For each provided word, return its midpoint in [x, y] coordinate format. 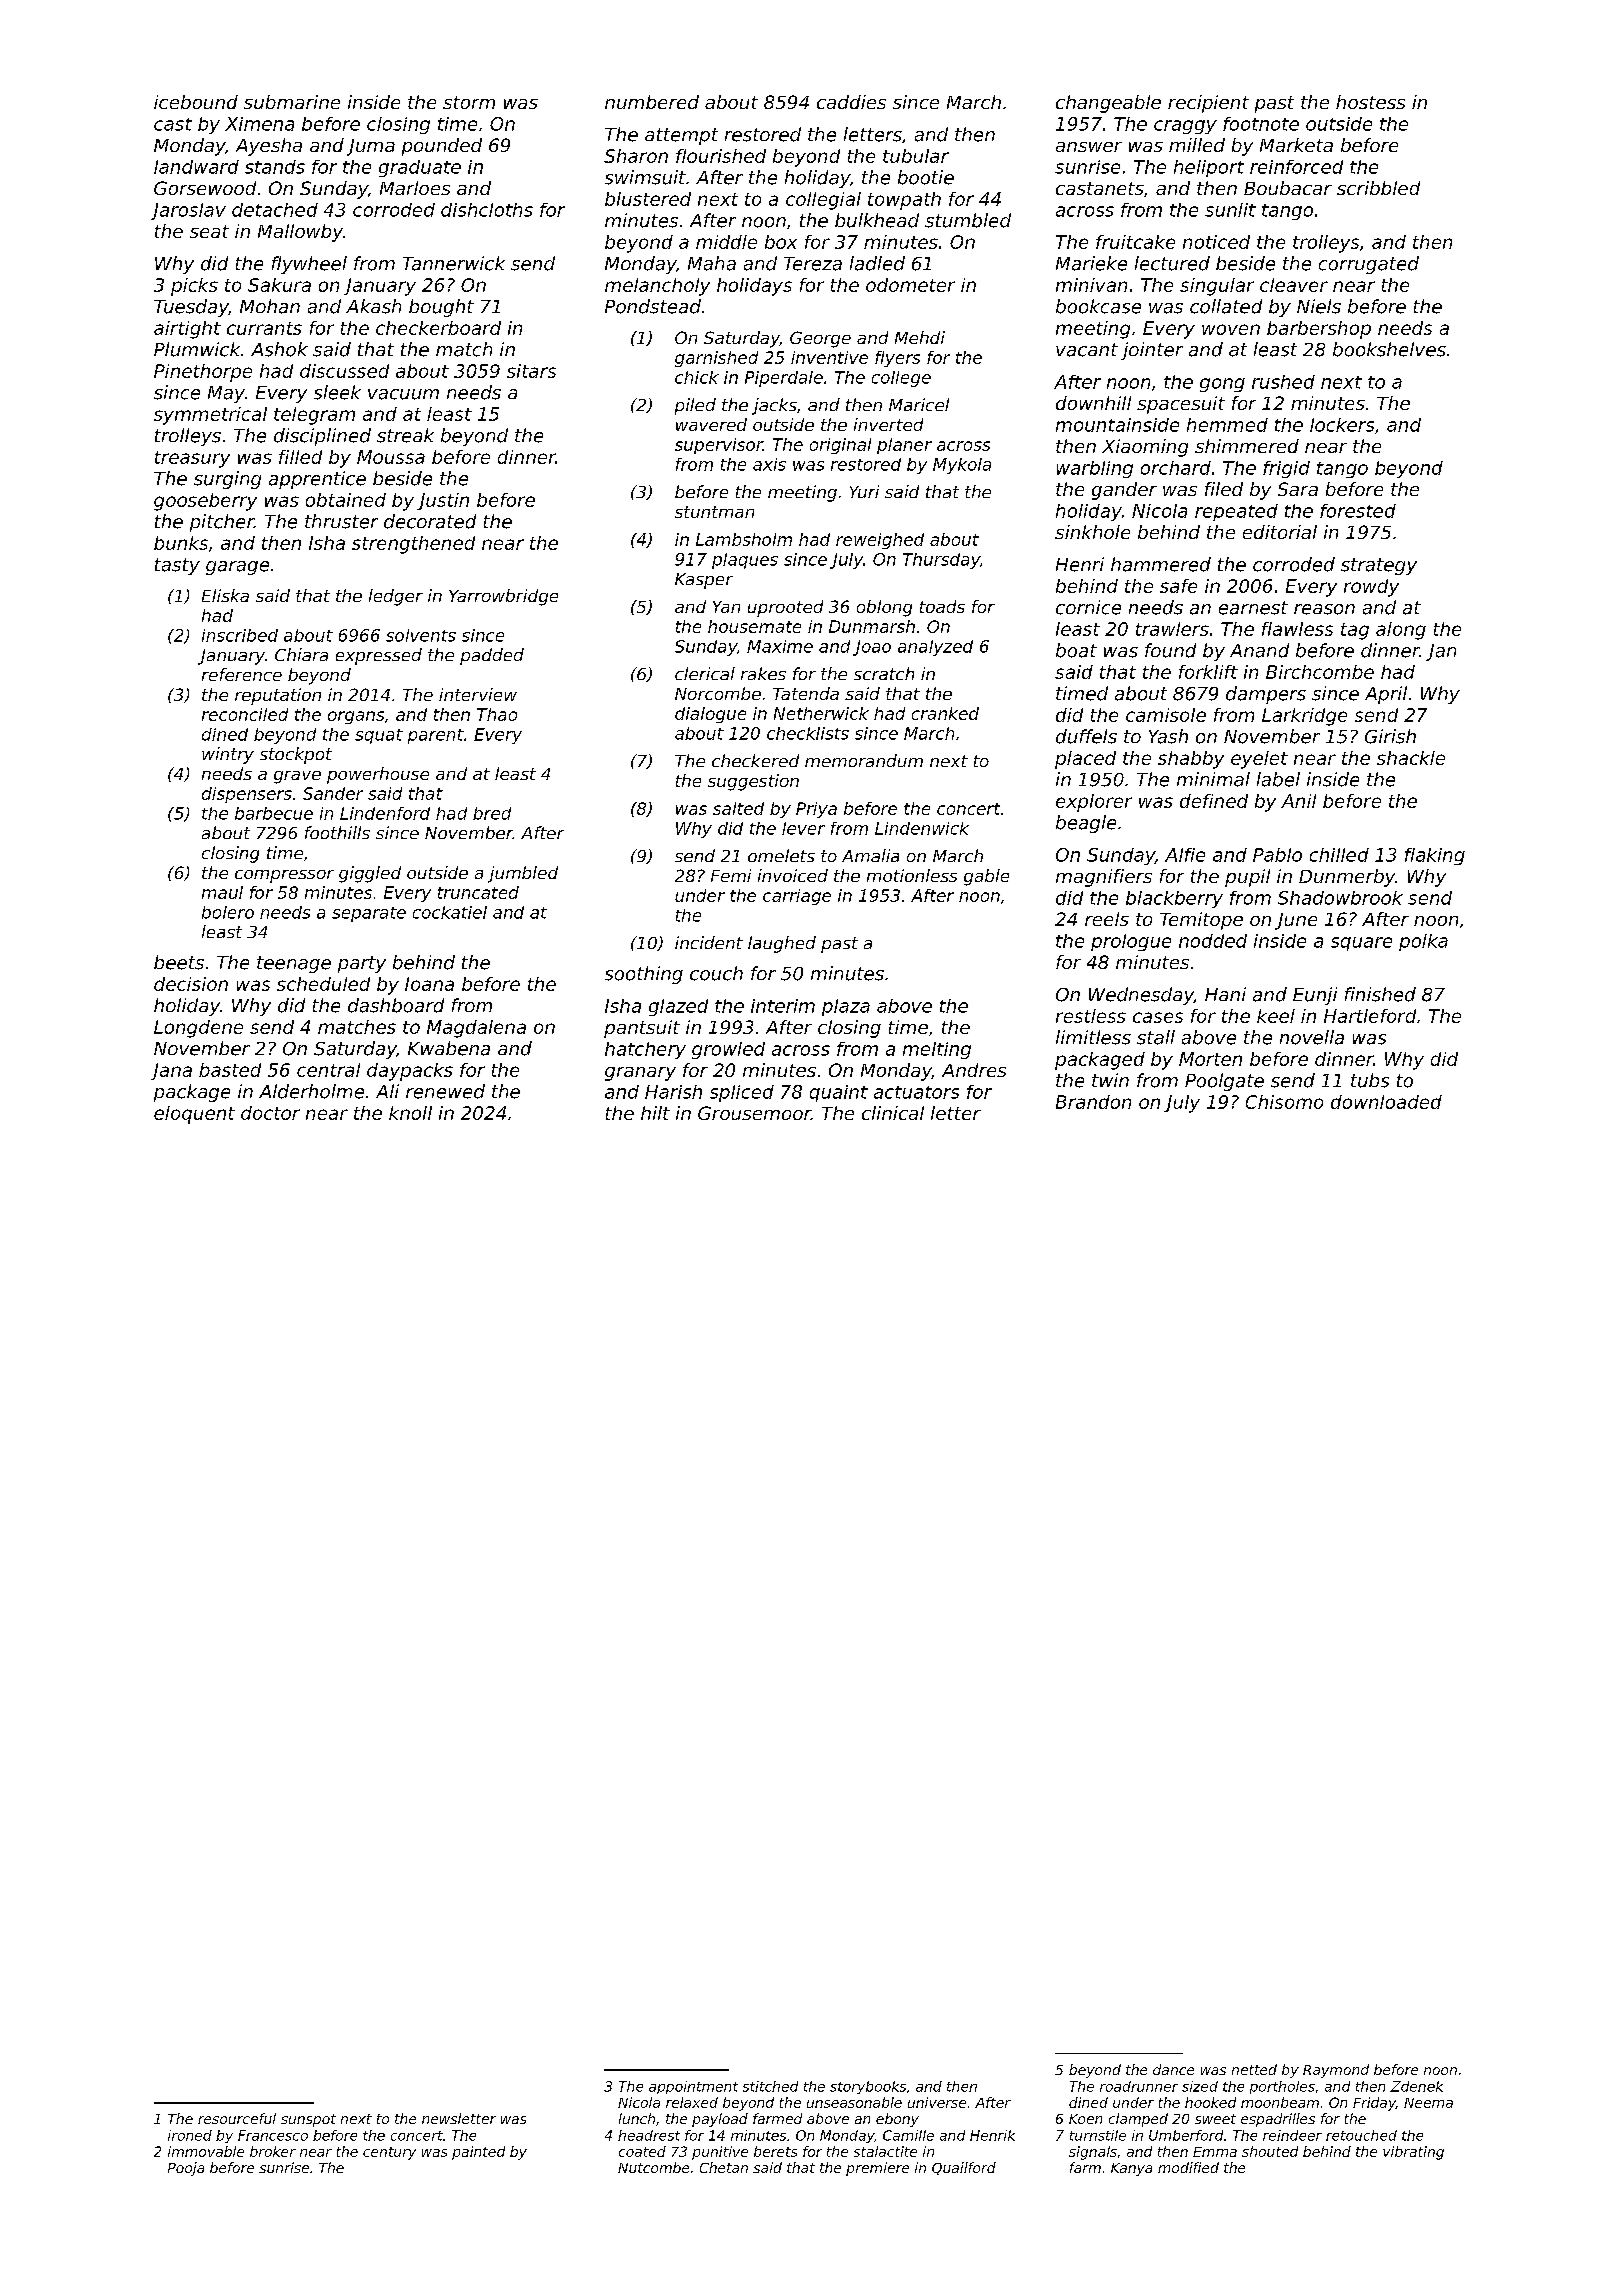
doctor [270, 1113]
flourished [721, 156]
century [389, 2153]
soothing [644, 975]
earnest [1253, 608]
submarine [292, 102]
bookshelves [1389, 349]
